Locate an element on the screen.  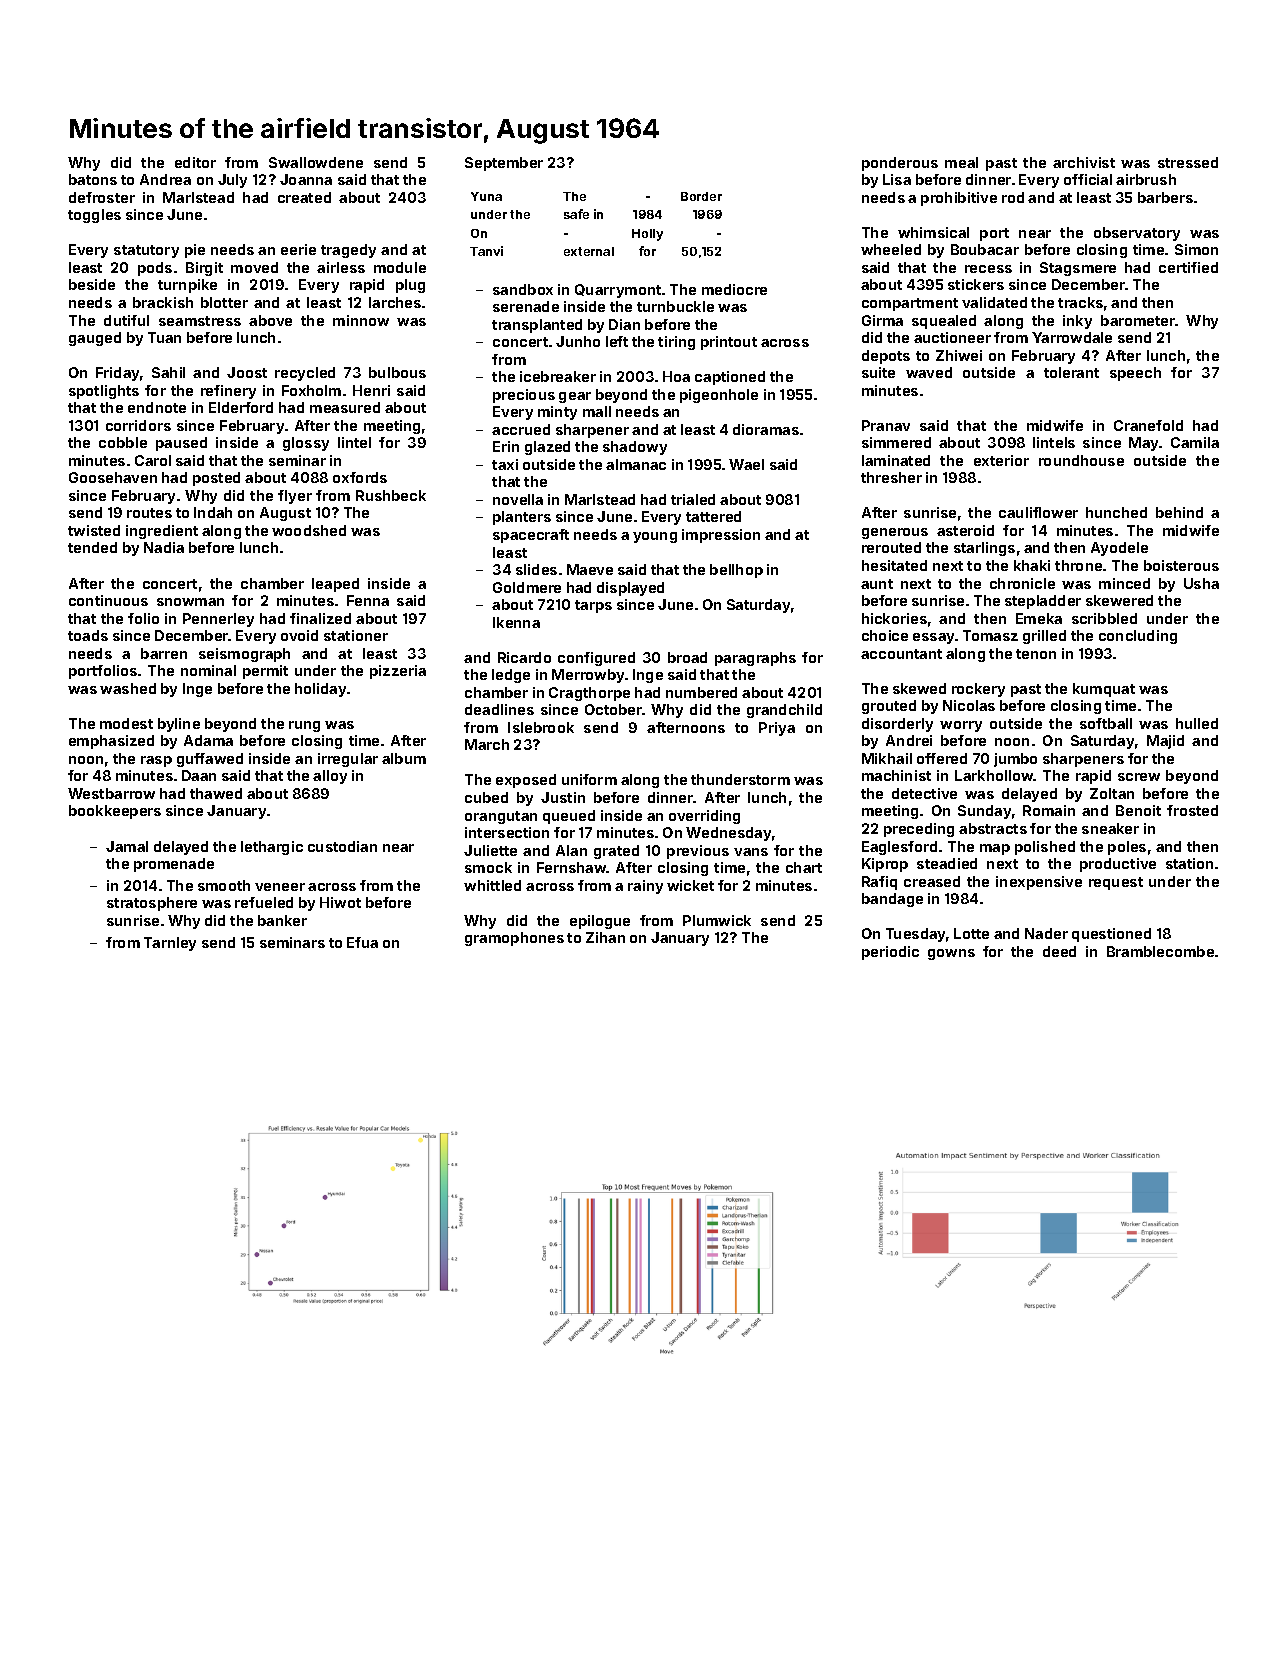
barren is located at coordinates (164, 653).
